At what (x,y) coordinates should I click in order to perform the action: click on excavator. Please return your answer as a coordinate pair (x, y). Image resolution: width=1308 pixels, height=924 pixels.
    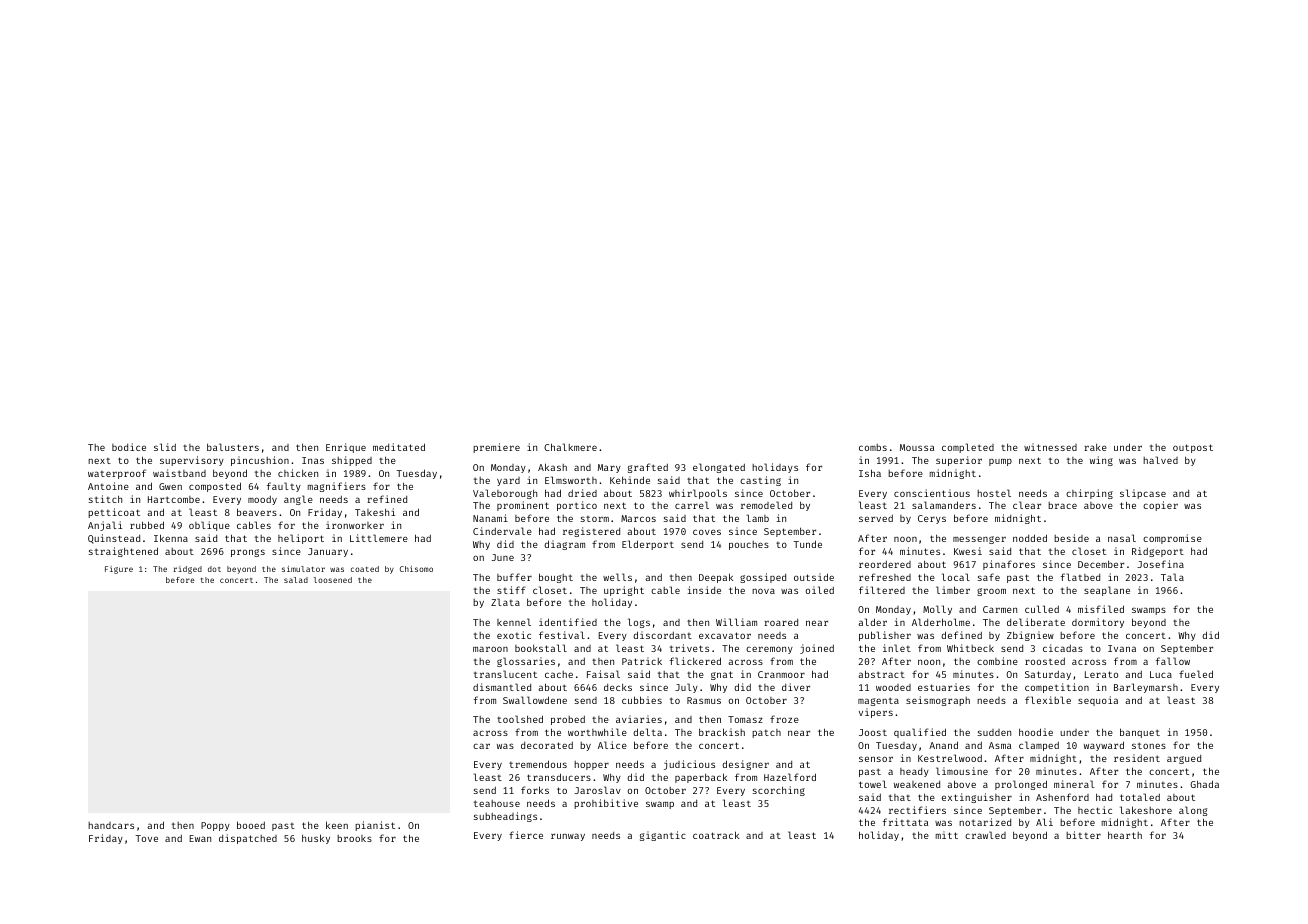
    Looking at the image, I should click on (725, 635).
